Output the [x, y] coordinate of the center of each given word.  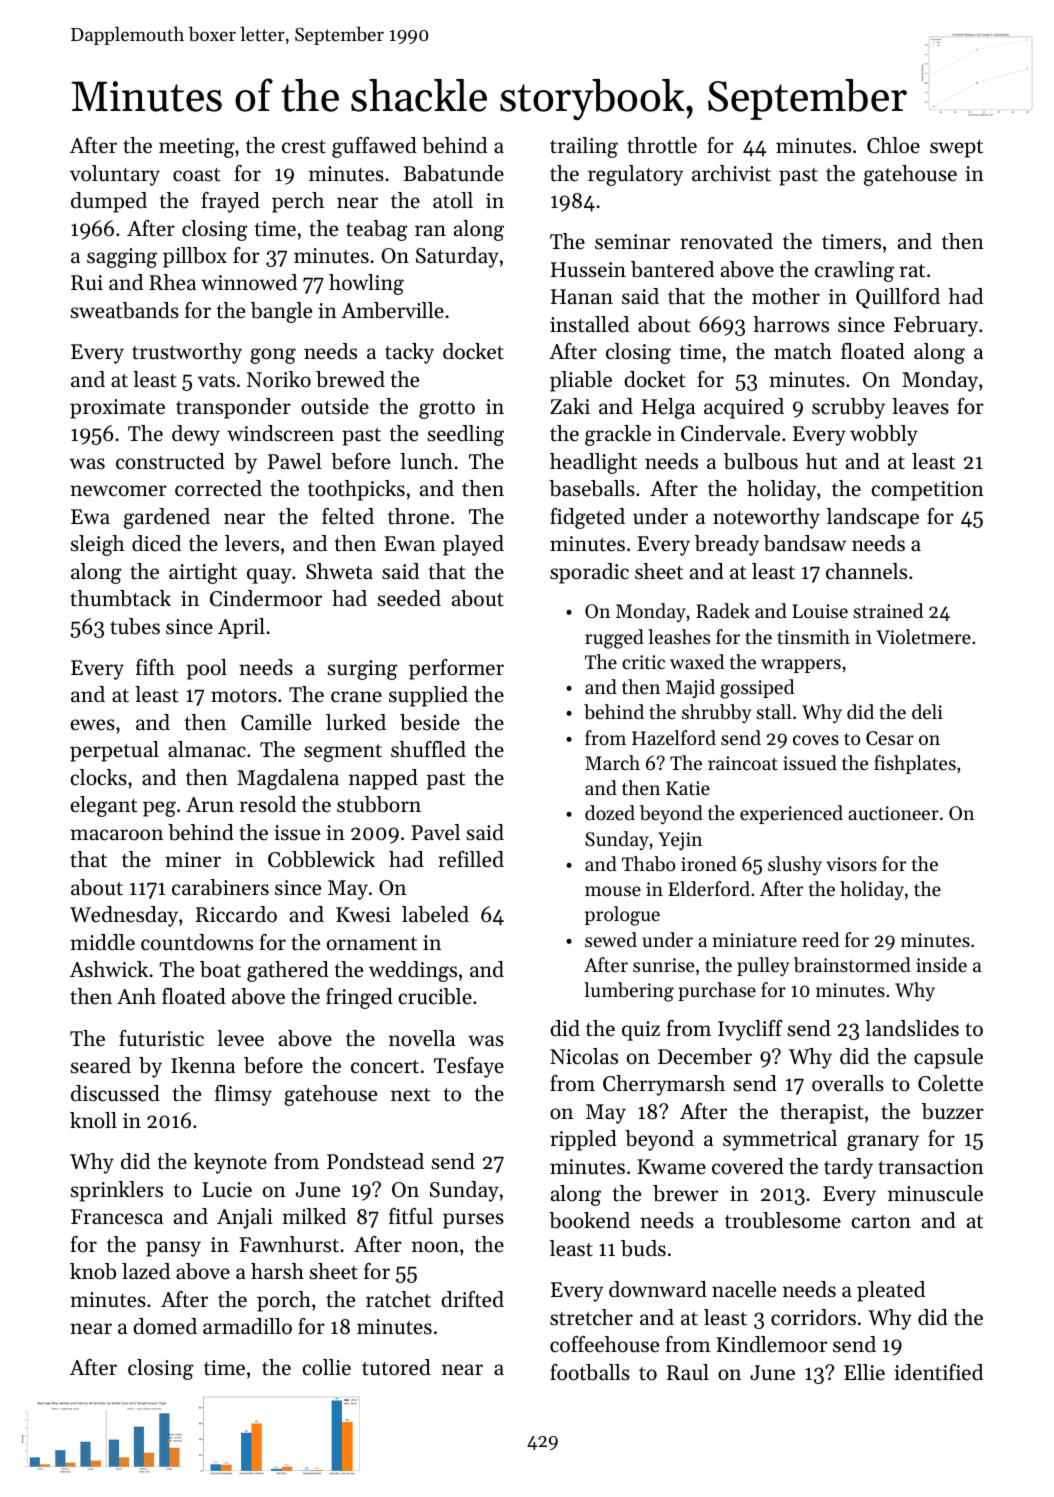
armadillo [247, 1326]
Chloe [893, 145]
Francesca [117, 1217]
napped [383, 779]
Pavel [435, 832]
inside [941, 964]
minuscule [935, 1193]
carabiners [220, 887]
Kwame [671, 1167]
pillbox [195, 257]
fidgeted [587, 518]
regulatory [635, 175]
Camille [276, 722]
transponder [233, 408]
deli [927, 711]
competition [927, 491]
